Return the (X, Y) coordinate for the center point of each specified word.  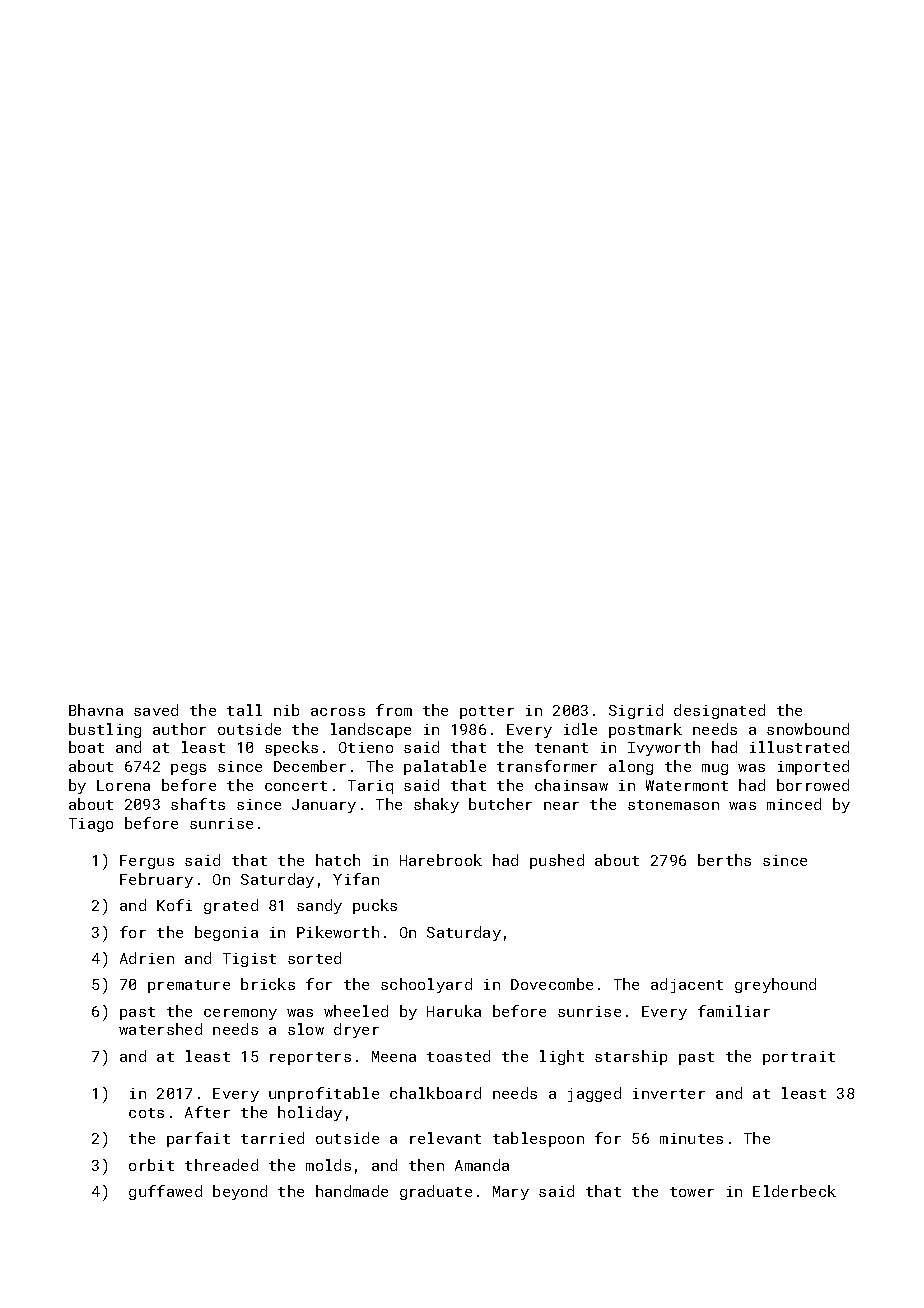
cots (146, 1113)
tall (244, 710)
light (562, 1057)
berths (724, 860)
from (394, 710)
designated (719, 711)
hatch (338, 860)
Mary (511, 1193)
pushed (557, 861)
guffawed (165, 1192)
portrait (799, 1058)
